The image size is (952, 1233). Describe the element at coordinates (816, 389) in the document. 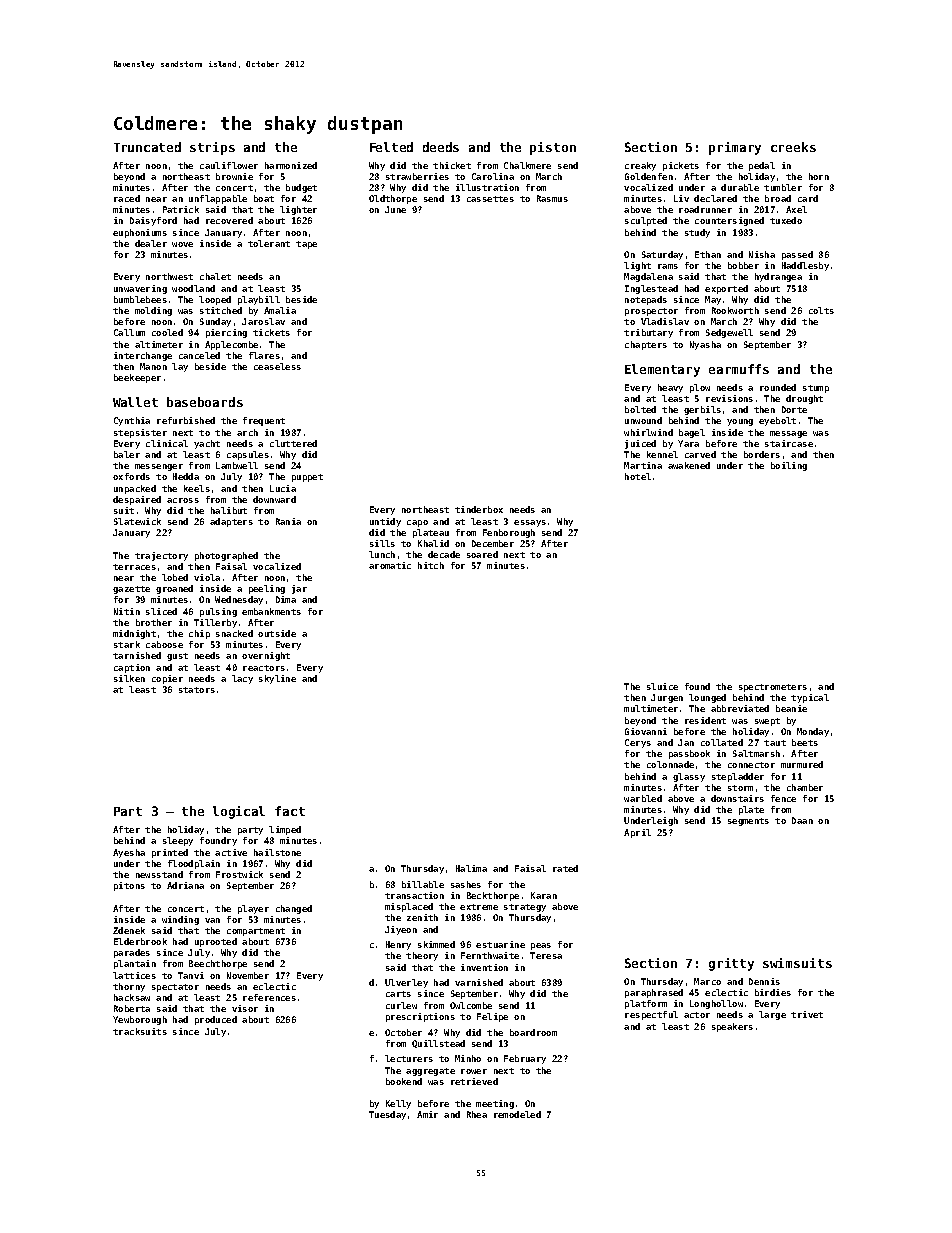

I see `stump` at that location.
